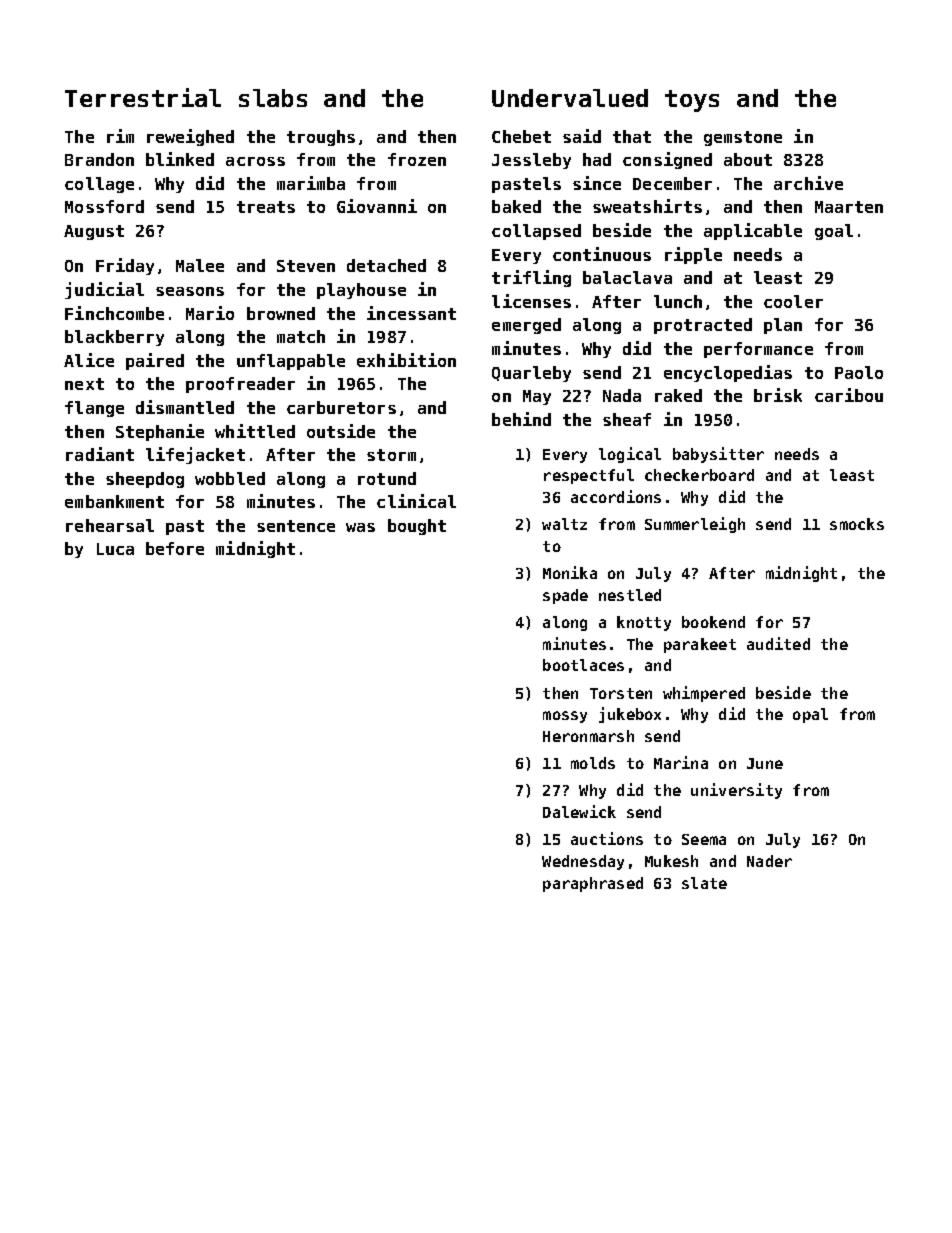 The width and height of the screenshot is (952, 1233). What do you see at coordinates (255, 431) in the screenshot?
I see `whittled` at bounding box center [255, 431].
